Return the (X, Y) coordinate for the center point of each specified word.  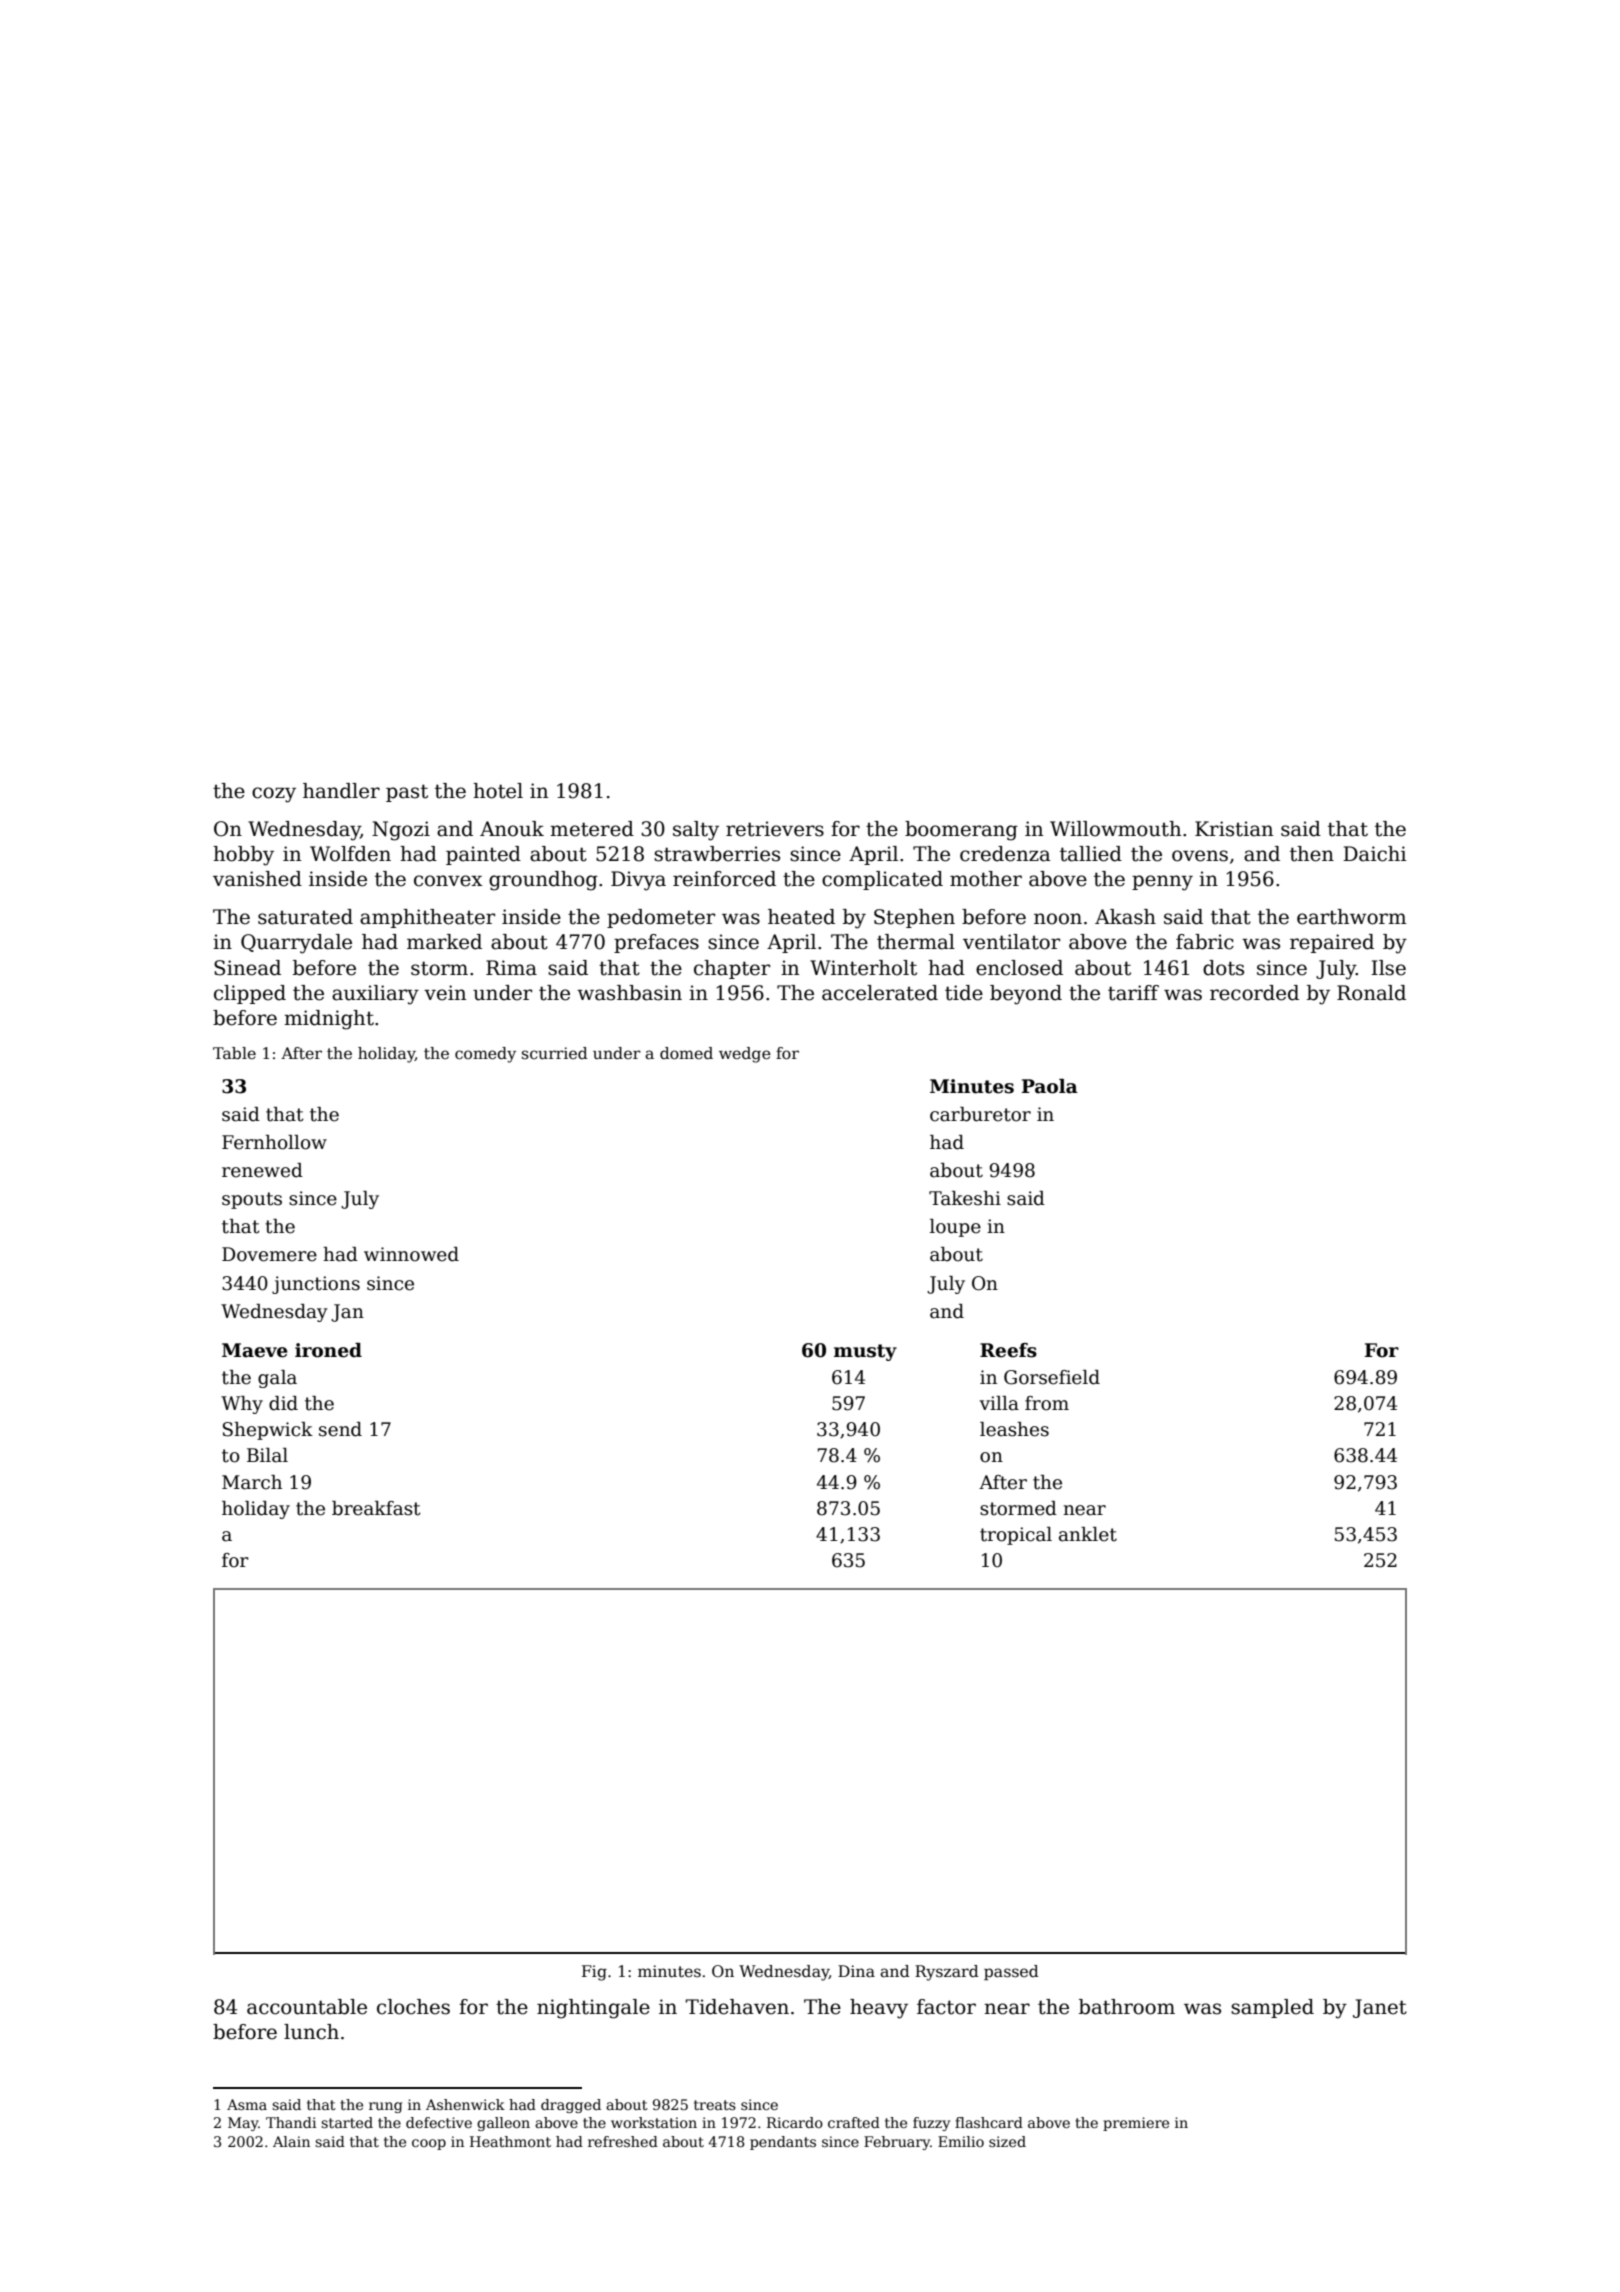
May (243, 2124)
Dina (856, 1971)
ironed (328, 1350)
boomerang (961, 831)
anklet (1088, 1534)
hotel (498, 791)
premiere (1136, 2124)
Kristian (1234, 829)
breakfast (376, 1508)
